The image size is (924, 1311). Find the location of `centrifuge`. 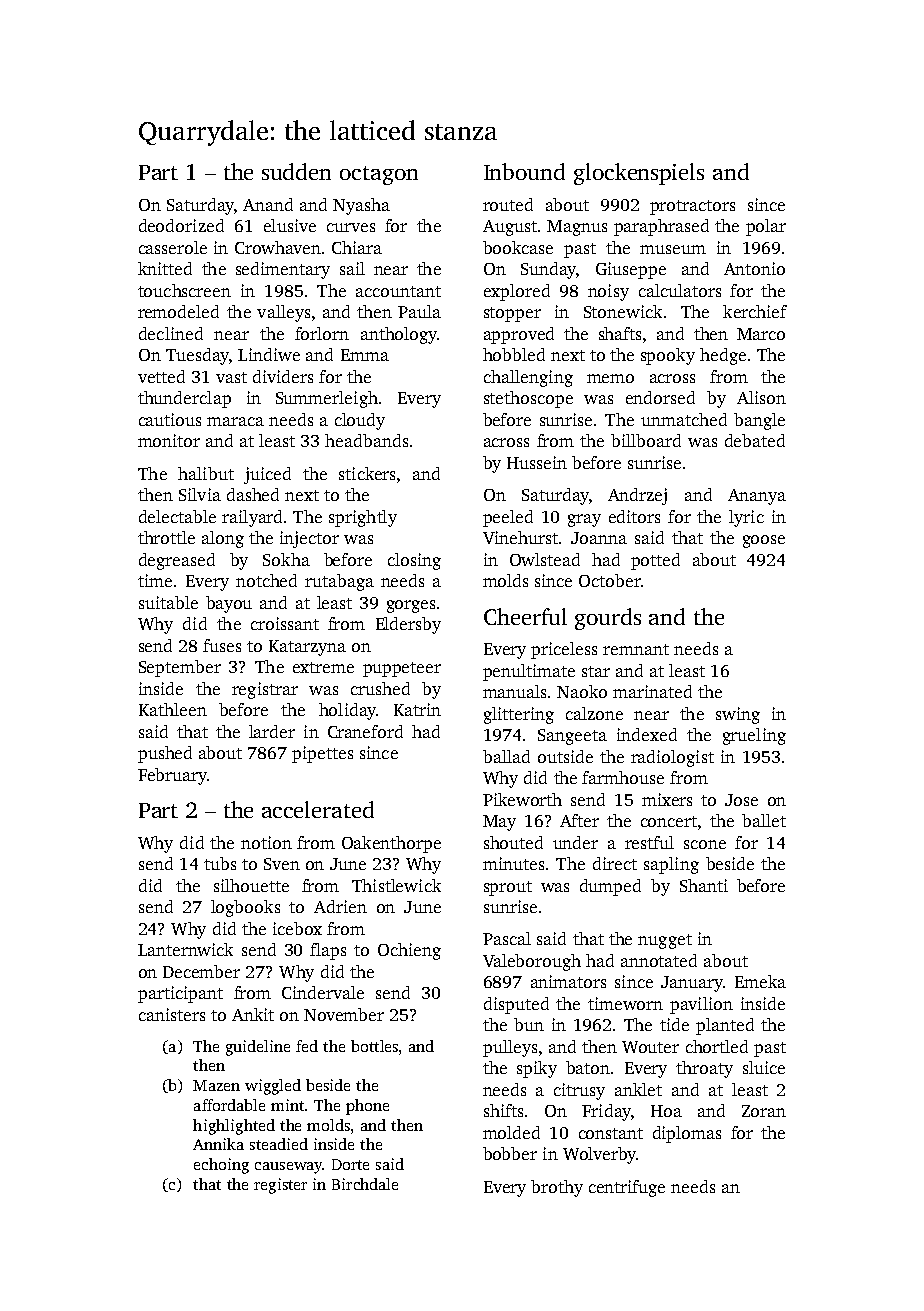

centrifuge is located at coordinates (627, 1188).
